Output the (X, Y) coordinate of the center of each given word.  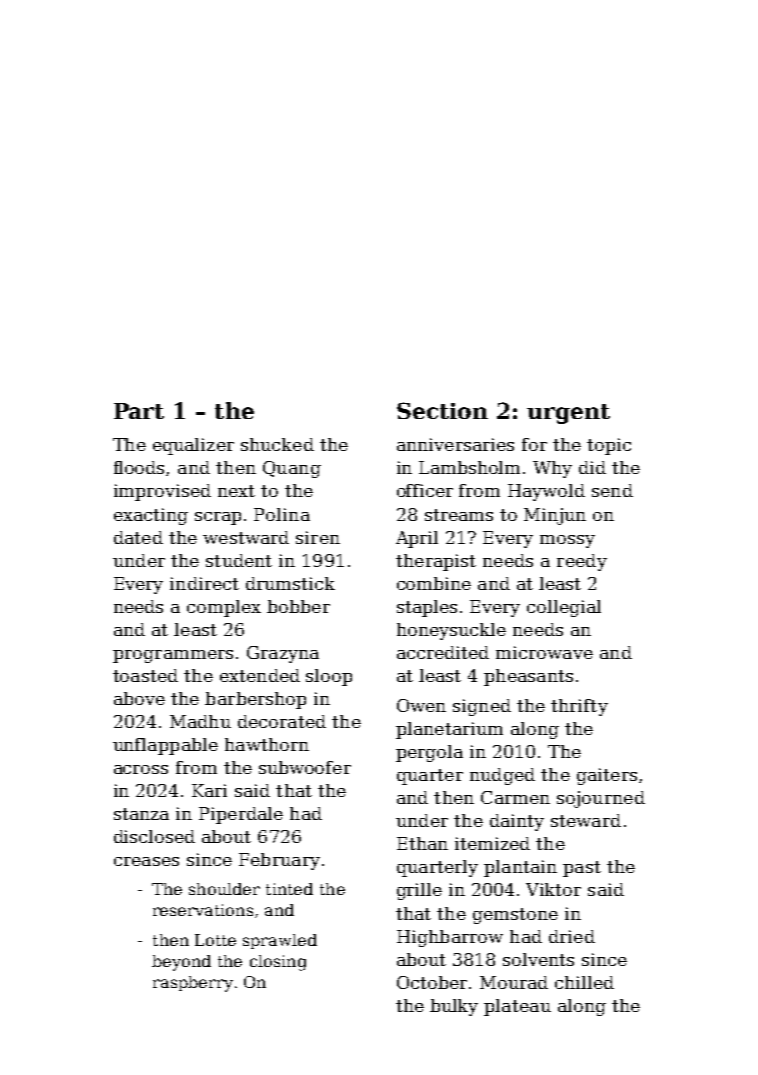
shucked (277, 444)
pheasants (528, 677)
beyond (181, 963)
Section (442, 410)
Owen (421, 705)
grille (419, 891)
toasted (145, 675)
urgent (568, 414)
